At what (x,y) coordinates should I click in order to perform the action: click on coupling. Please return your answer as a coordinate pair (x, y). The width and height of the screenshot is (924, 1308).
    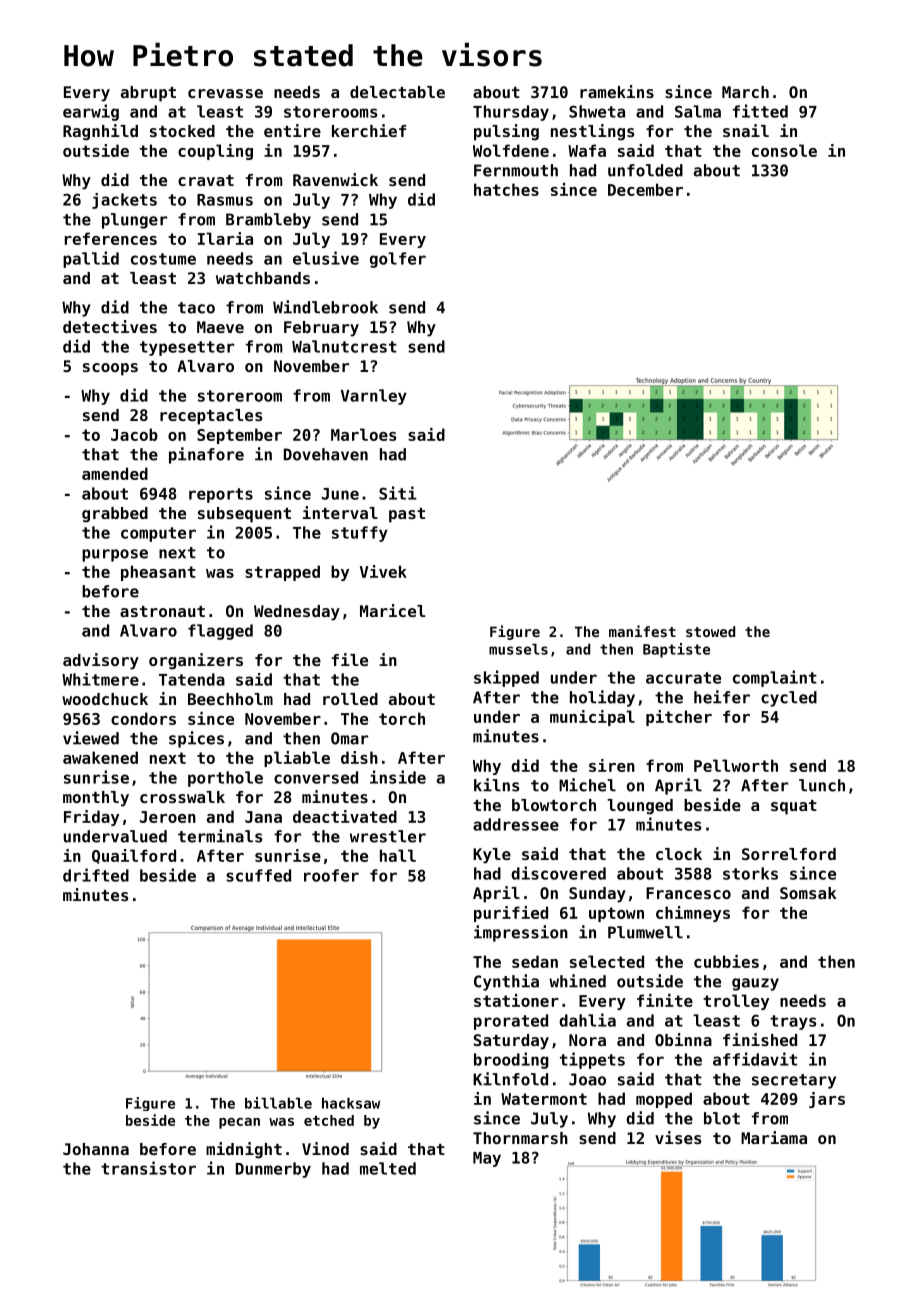
    Looking at the image, I should click on (215, 152).
